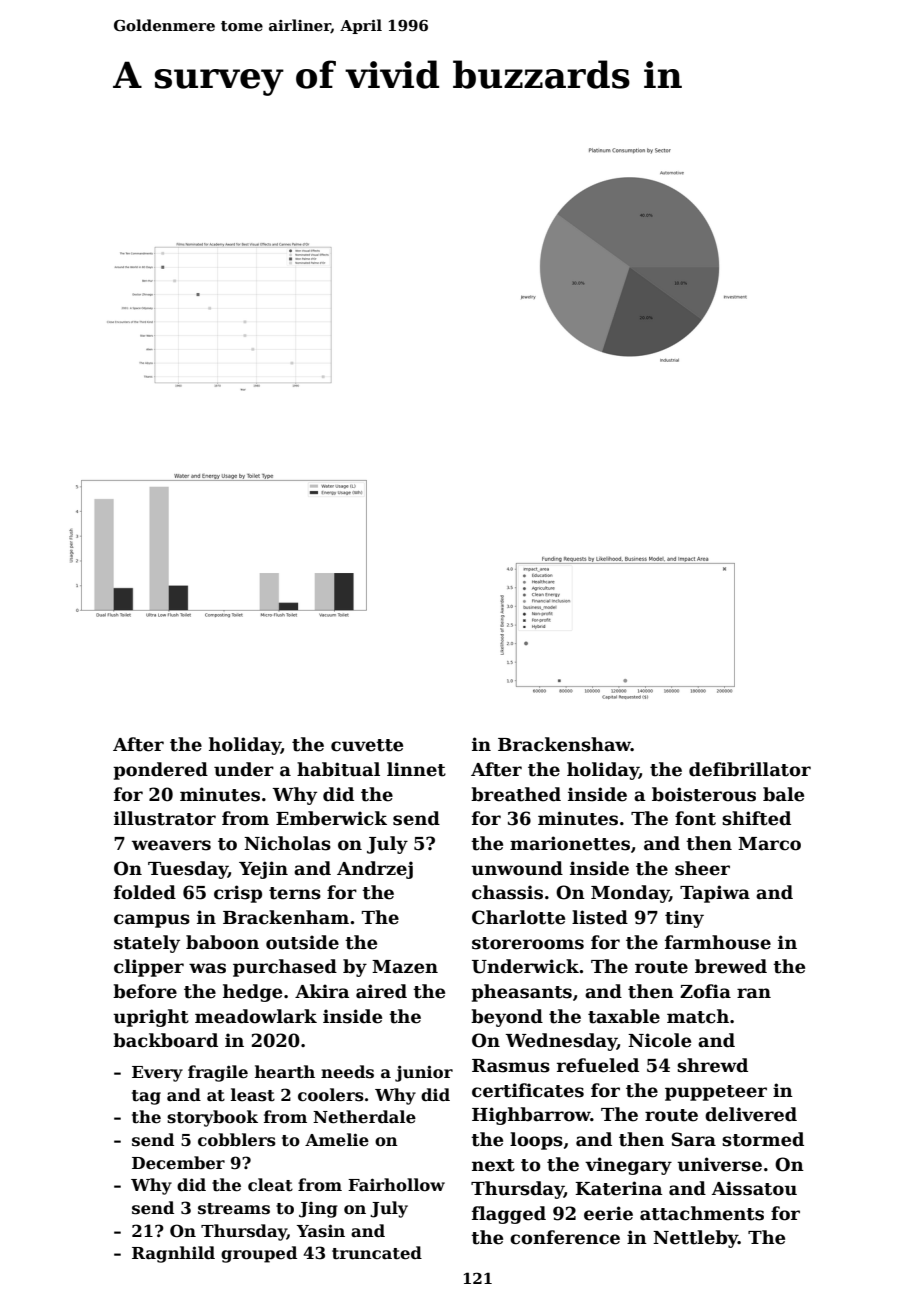 The width and height of the image is (924, 1308). What do you see at coordinates (695, 818) in the image?
I see `font` at bounding box center [695, 818].
